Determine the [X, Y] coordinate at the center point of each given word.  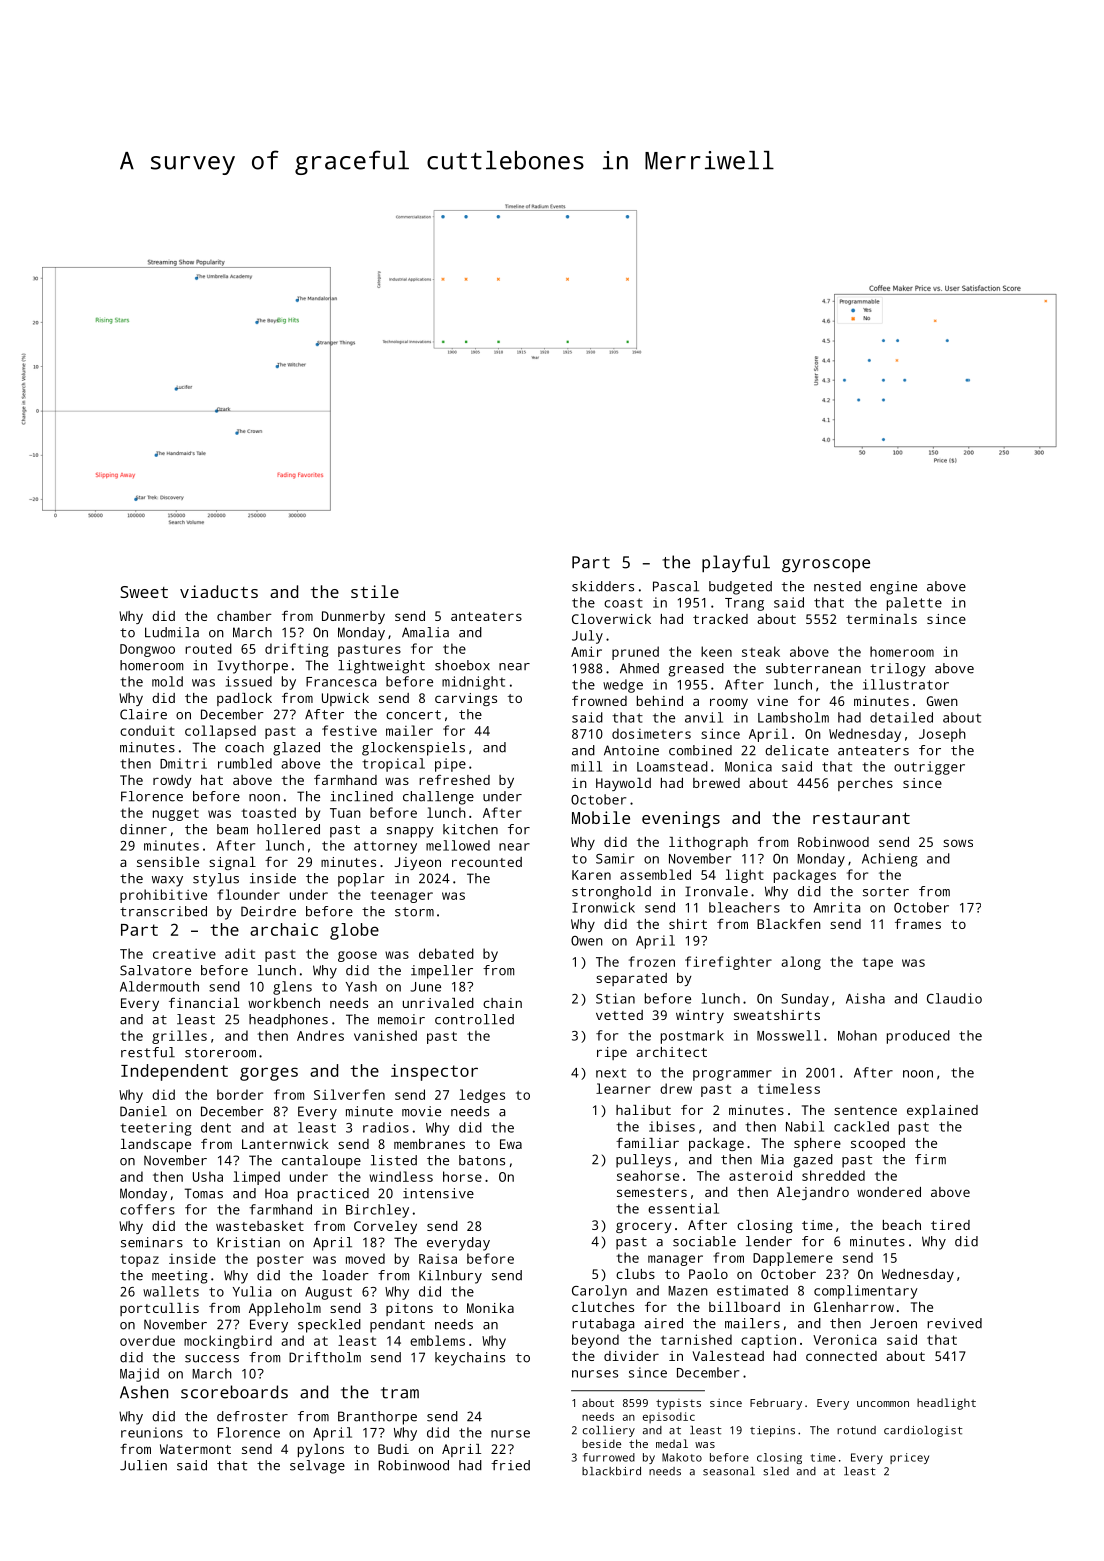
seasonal [729, 1471]
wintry [700, 1016]
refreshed [454, 780]
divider [631, 1356]
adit [240, 953]
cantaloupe [321, 1162]
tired [950, 1225]
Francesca [341, 682]
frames [918, 924]
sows [958, 843]
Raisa [438, 1259]
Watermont [195, 1449]
